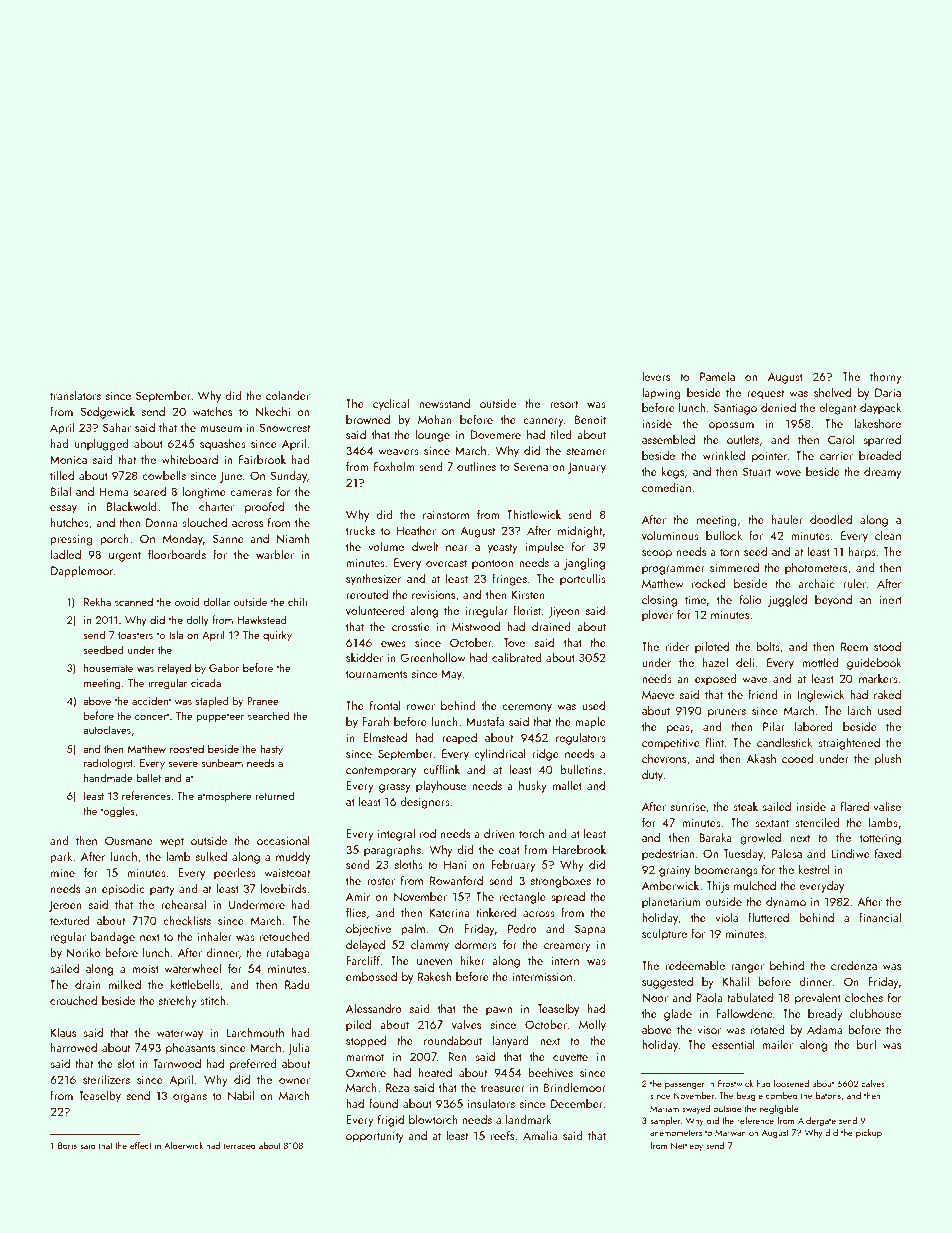  Describe the element at coordinates (459, 738) in the screenshot. I see `reaped` at that location.
